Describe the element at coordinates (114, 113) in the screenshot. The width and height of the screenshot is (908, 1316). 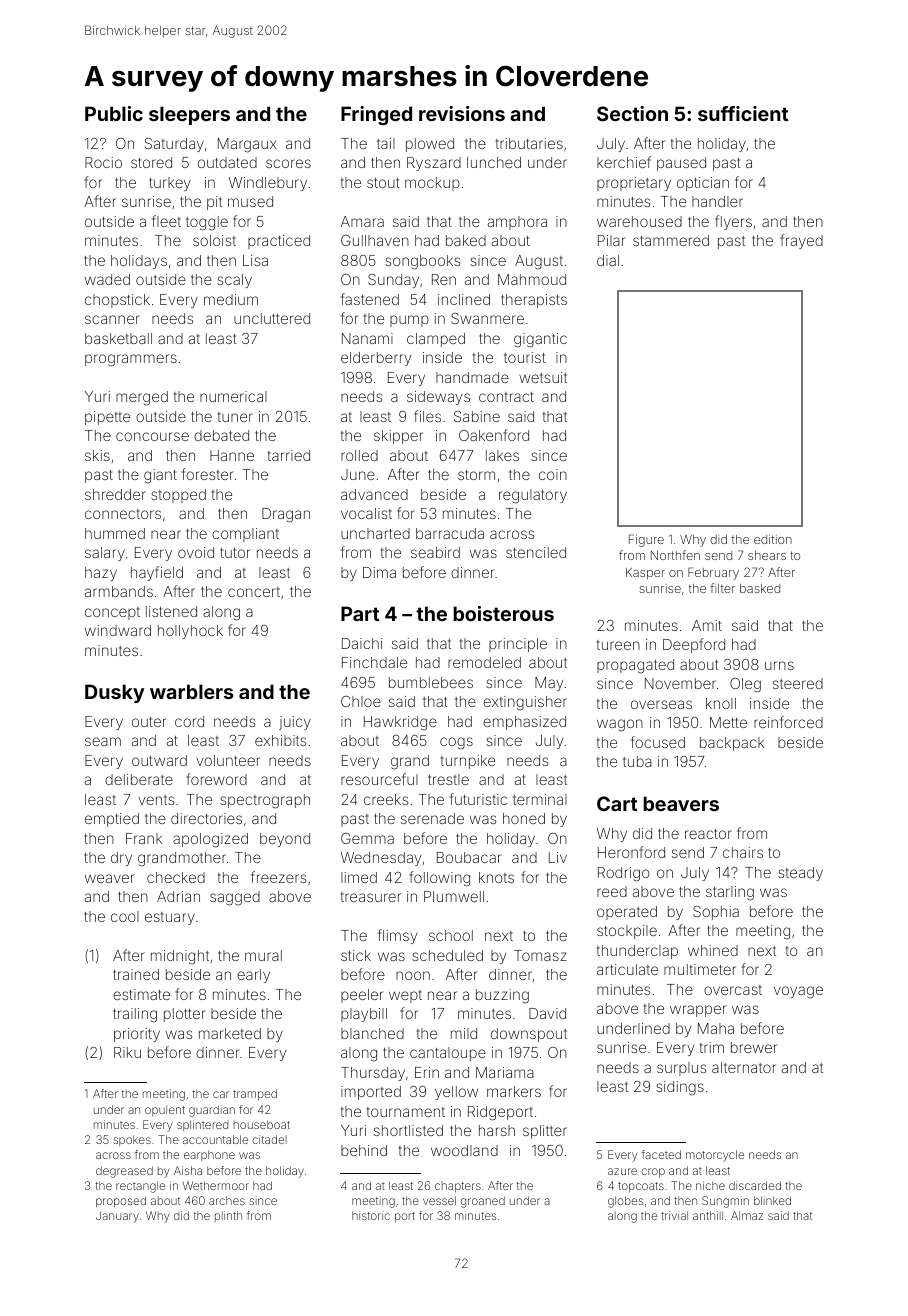
I see `Public` at that location.
